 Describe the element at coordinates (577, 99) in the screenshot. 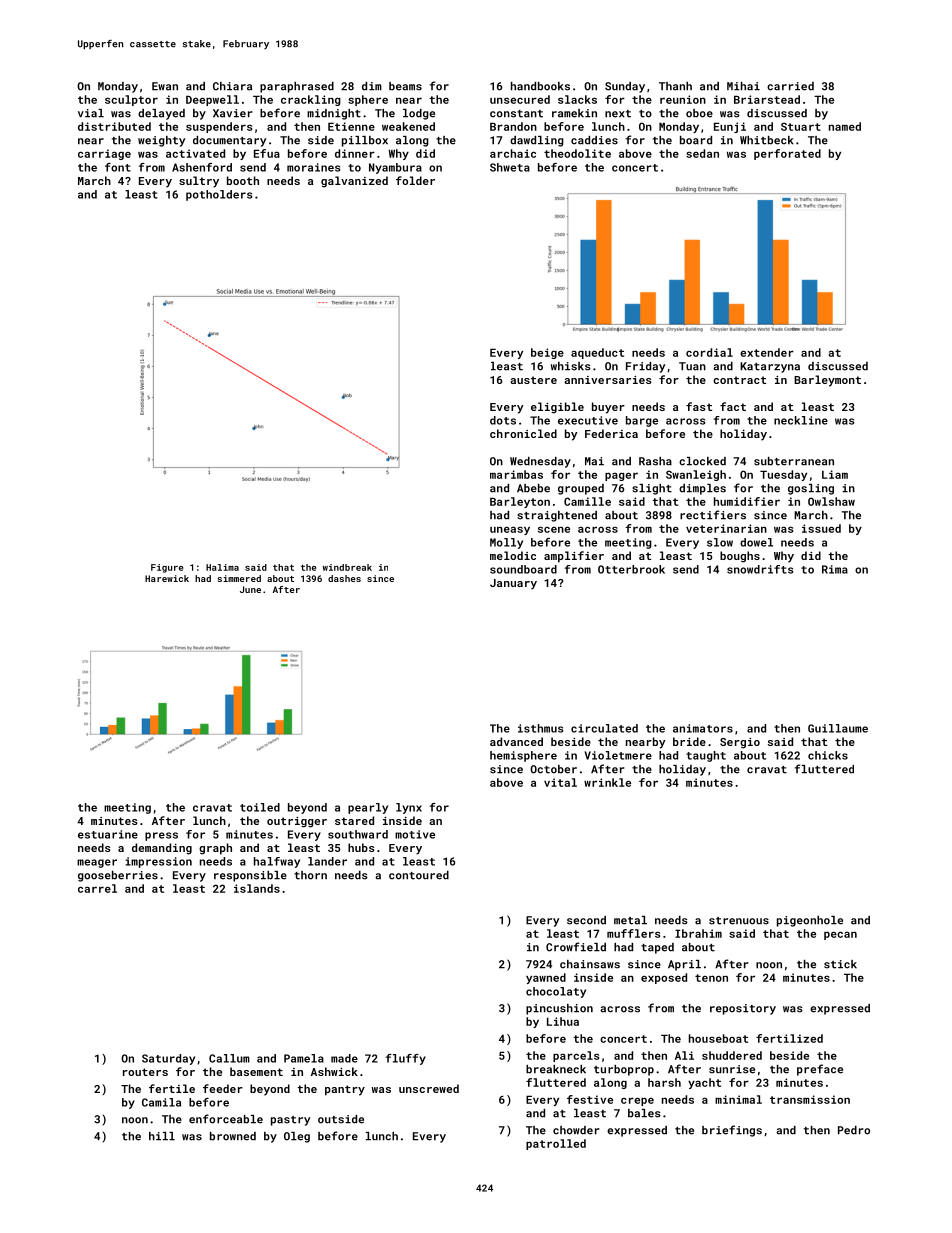

I see `slacks` at that location.
